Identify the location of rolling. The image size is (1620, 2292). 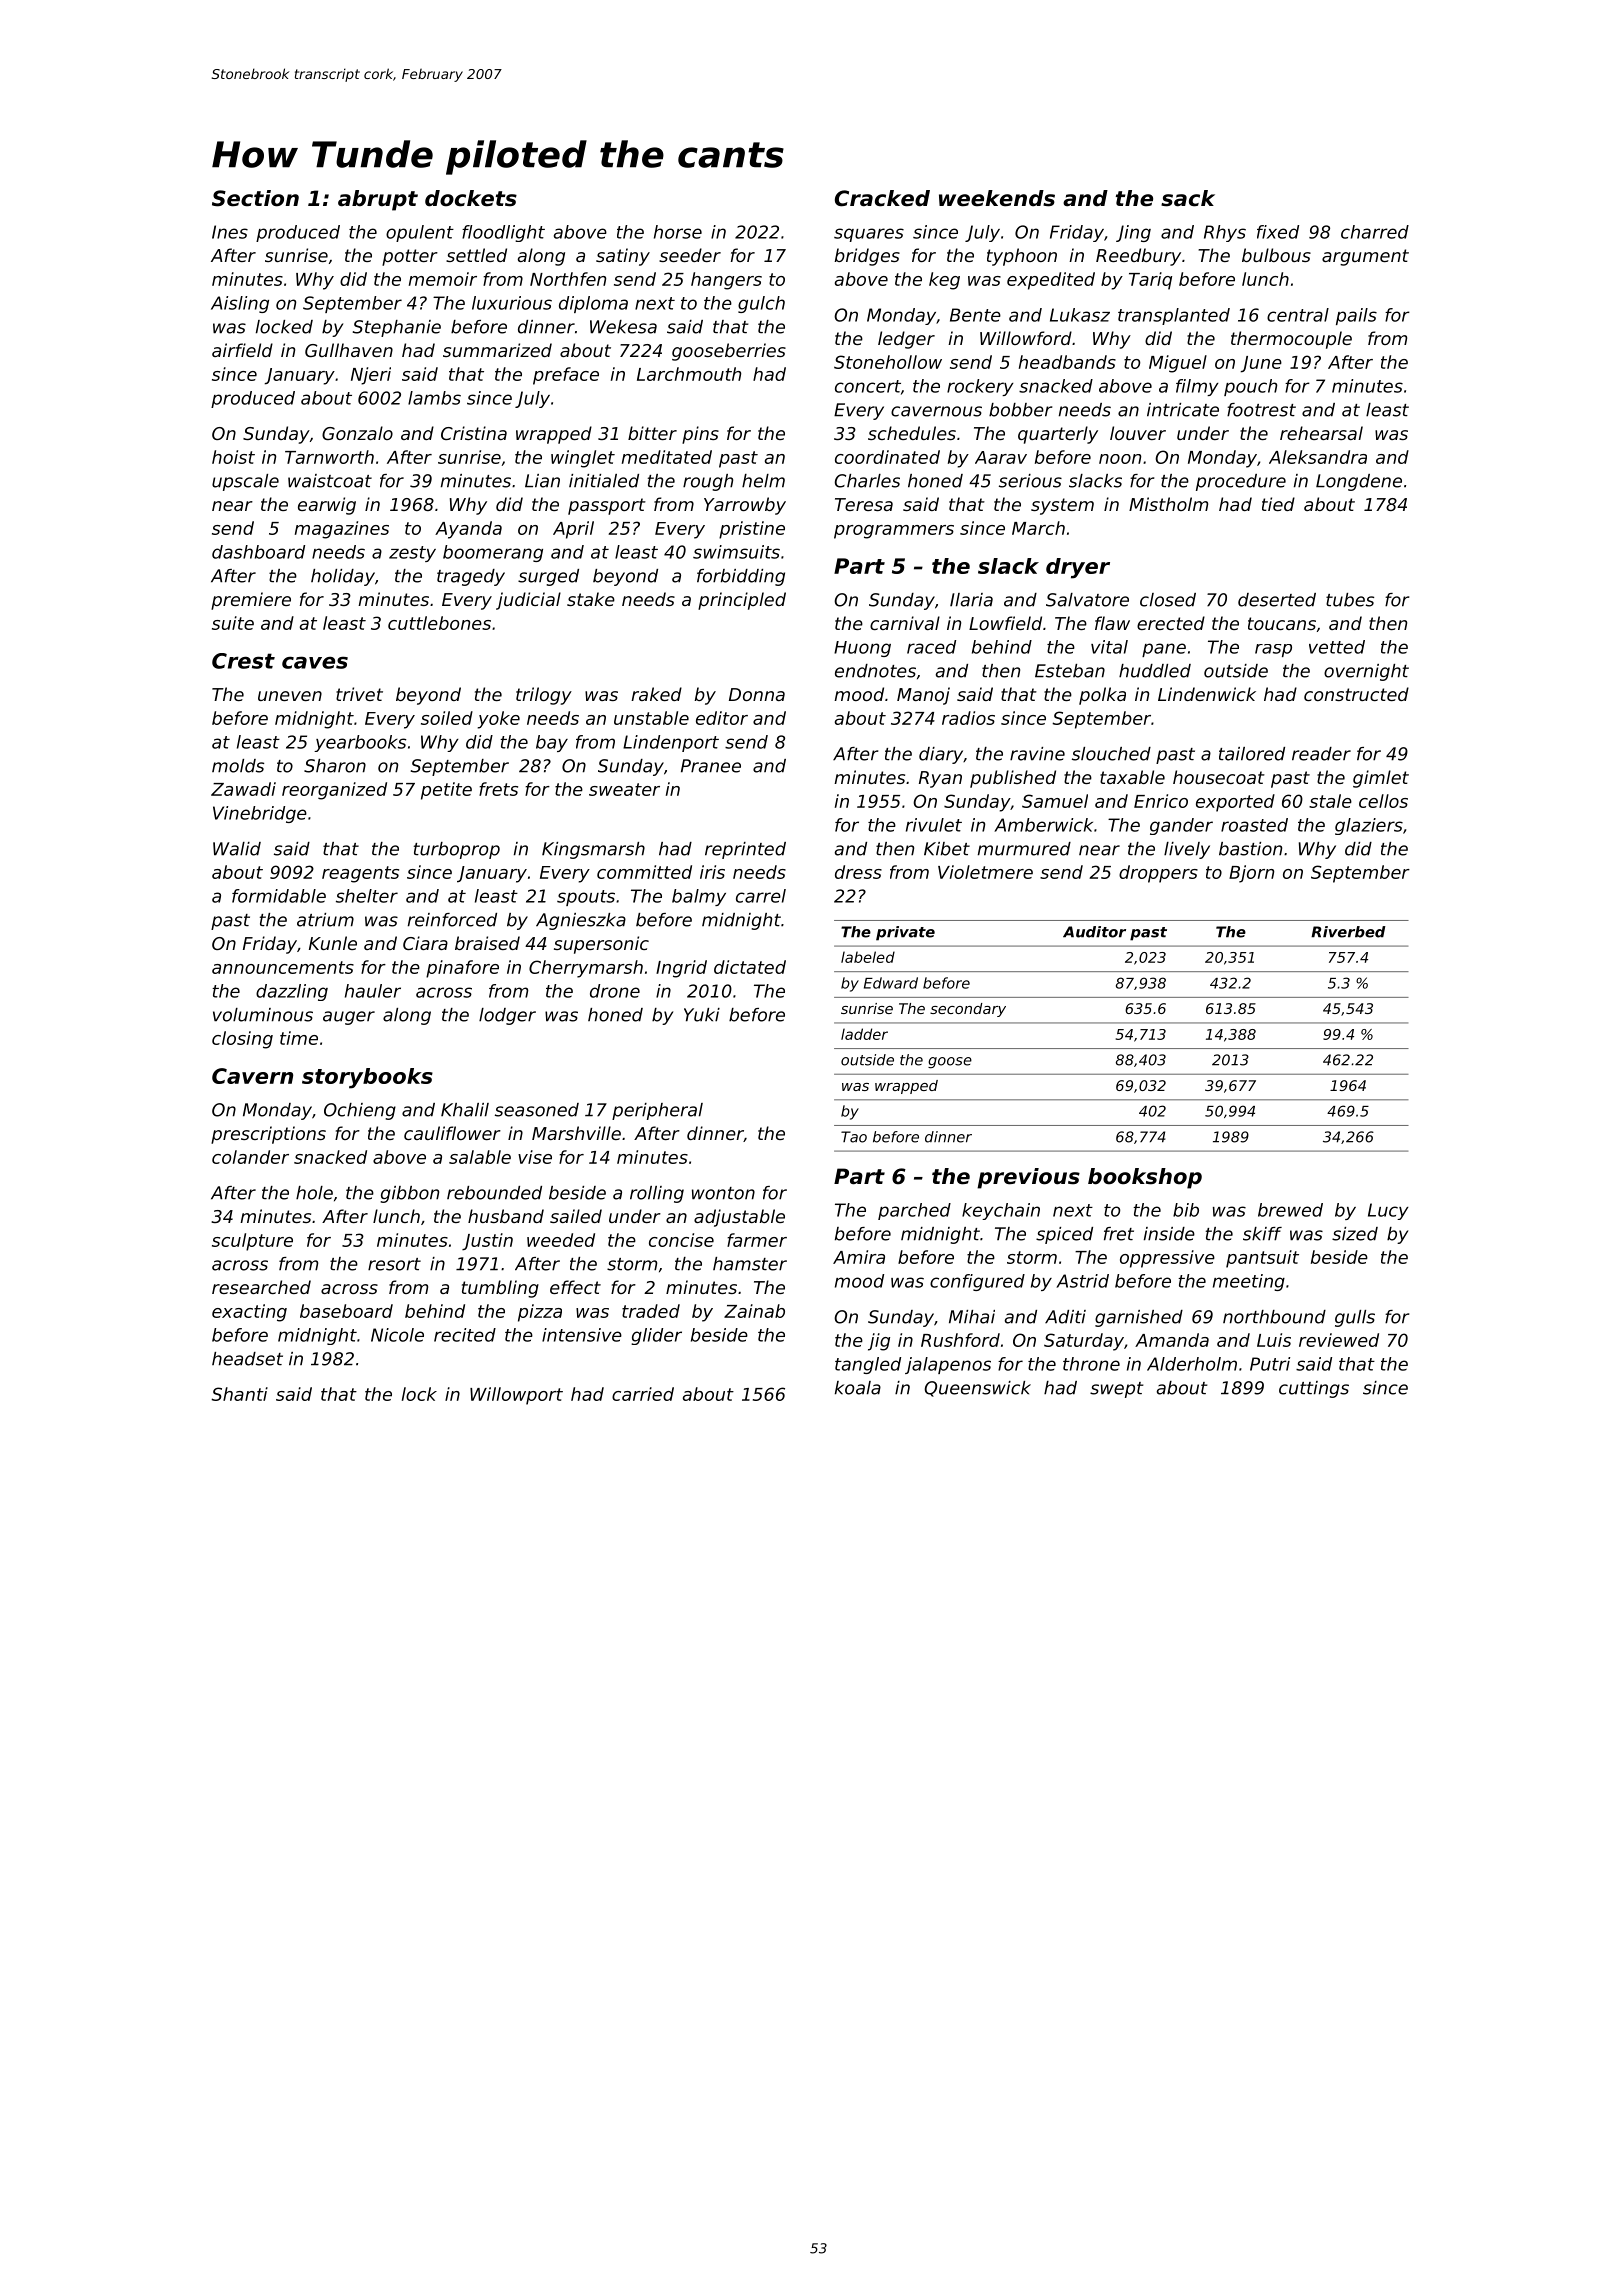
(657, 1194).
